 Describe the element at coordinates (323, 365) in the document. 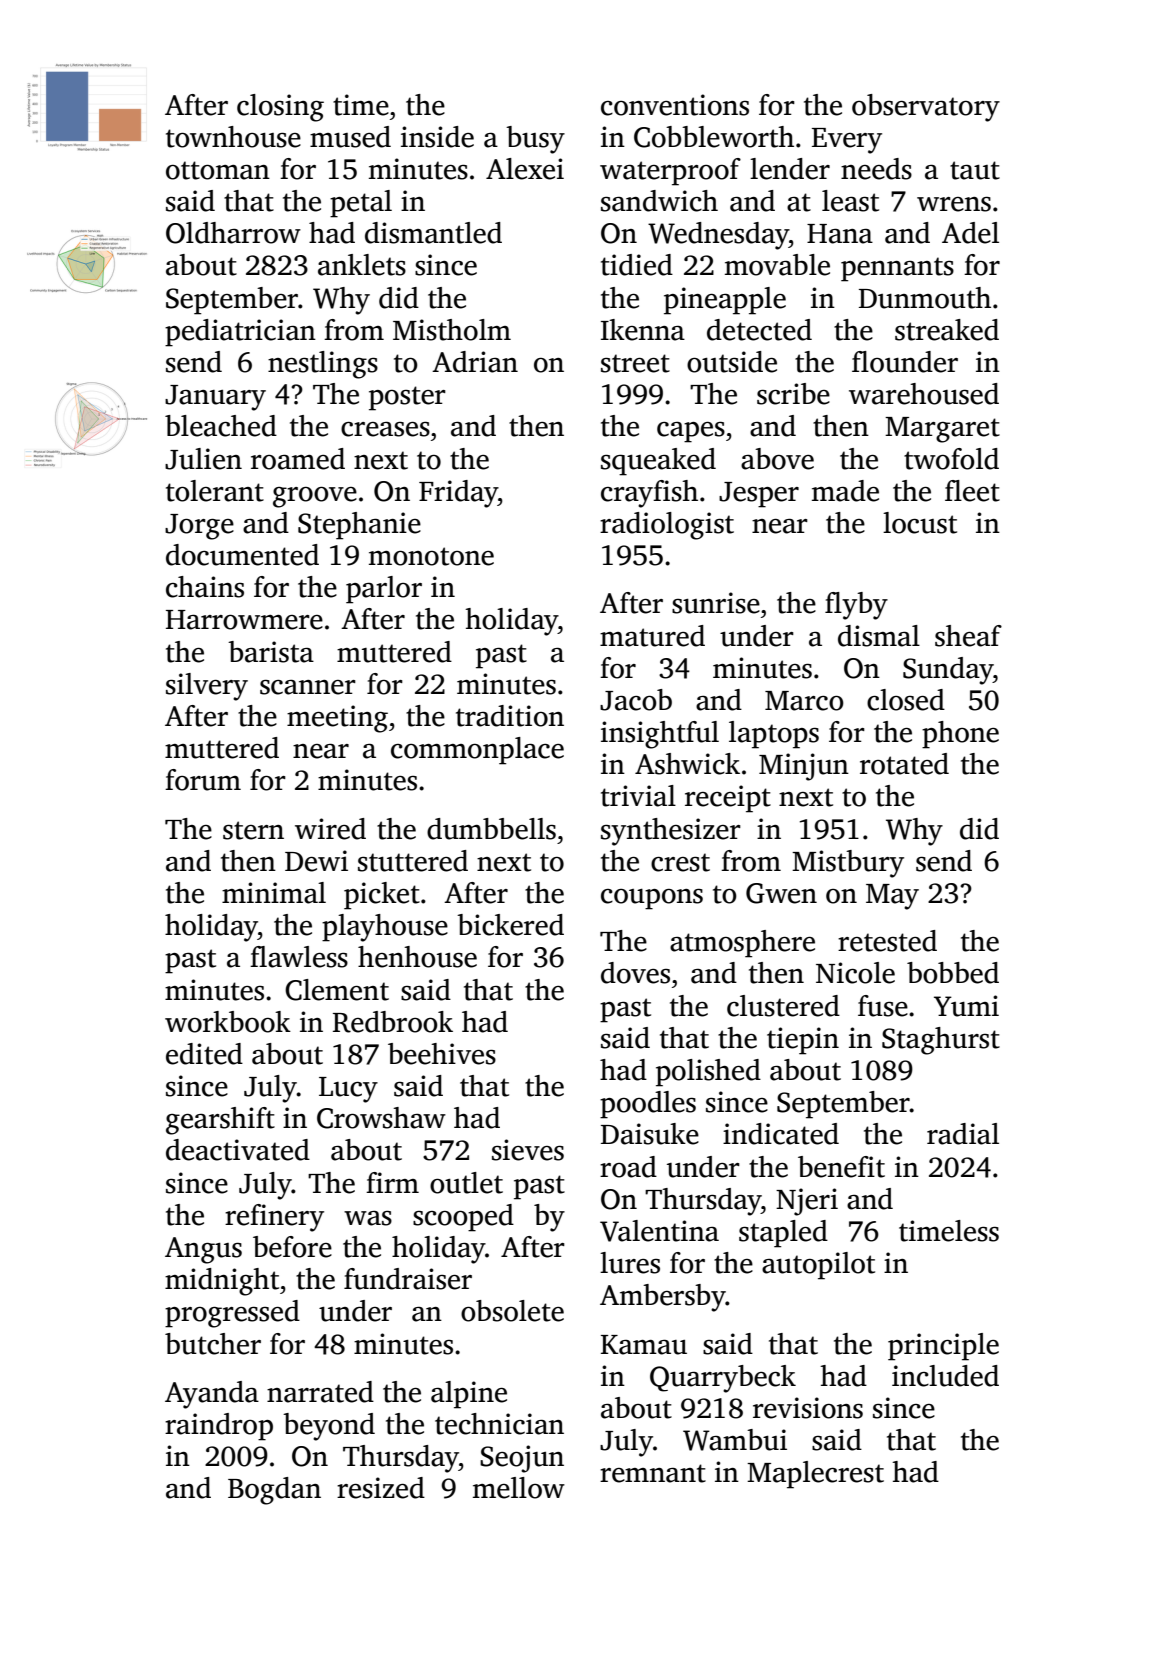

I see `nestlings` at that location.
